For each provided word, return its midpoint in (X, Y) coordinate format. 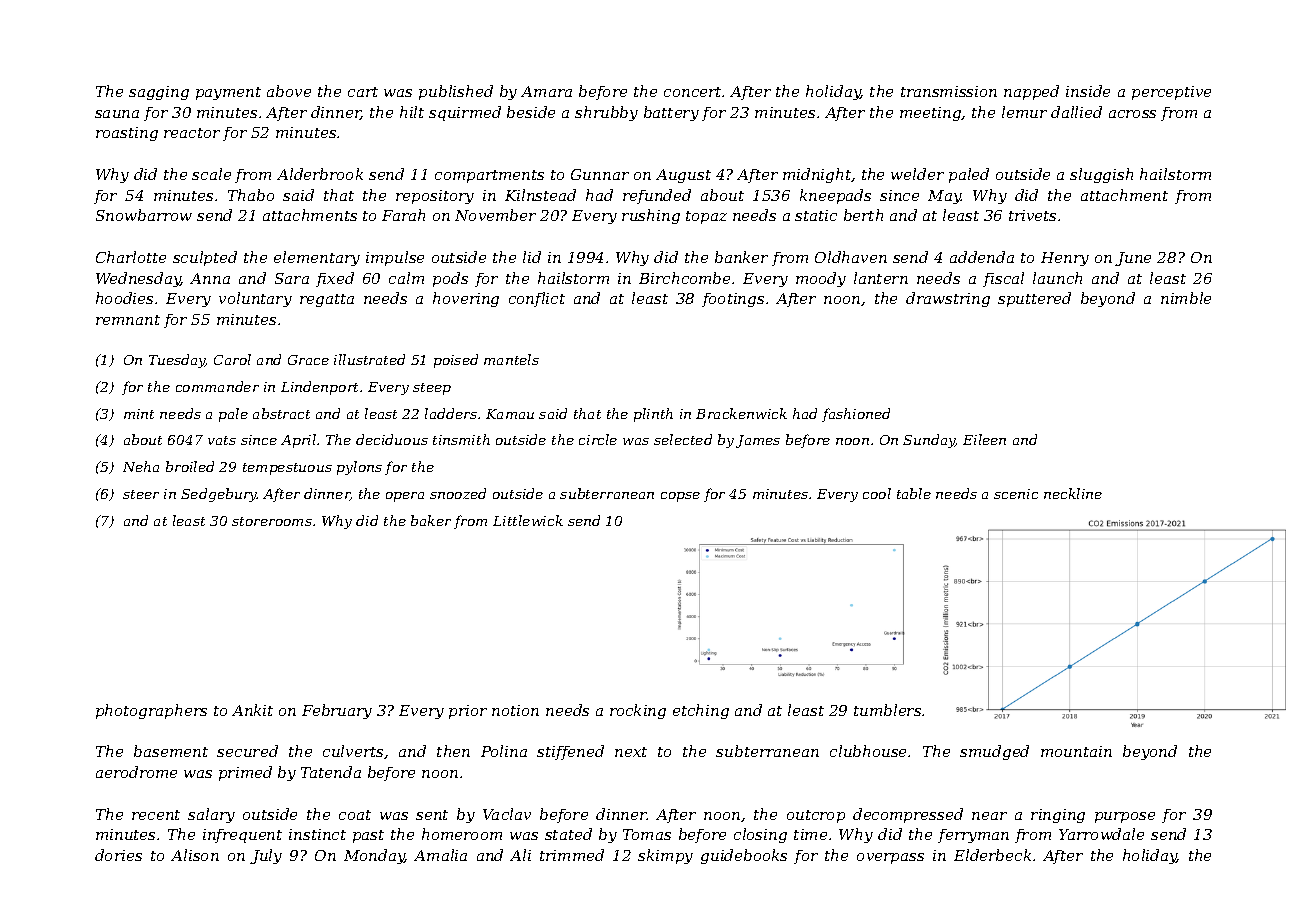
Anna (210, 278)
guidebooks (744, 856)
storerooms (272, 521)
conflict (537, 299)
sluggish (1101, 175)
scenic (1016, 494)
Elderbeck (992, 855)
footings (733, 300)
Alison (195, 855)
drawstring (948, 299)
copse (680, 497)
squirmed (465, 113)
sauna (117, 114)
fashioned (856, 415)
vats (222, 440)
